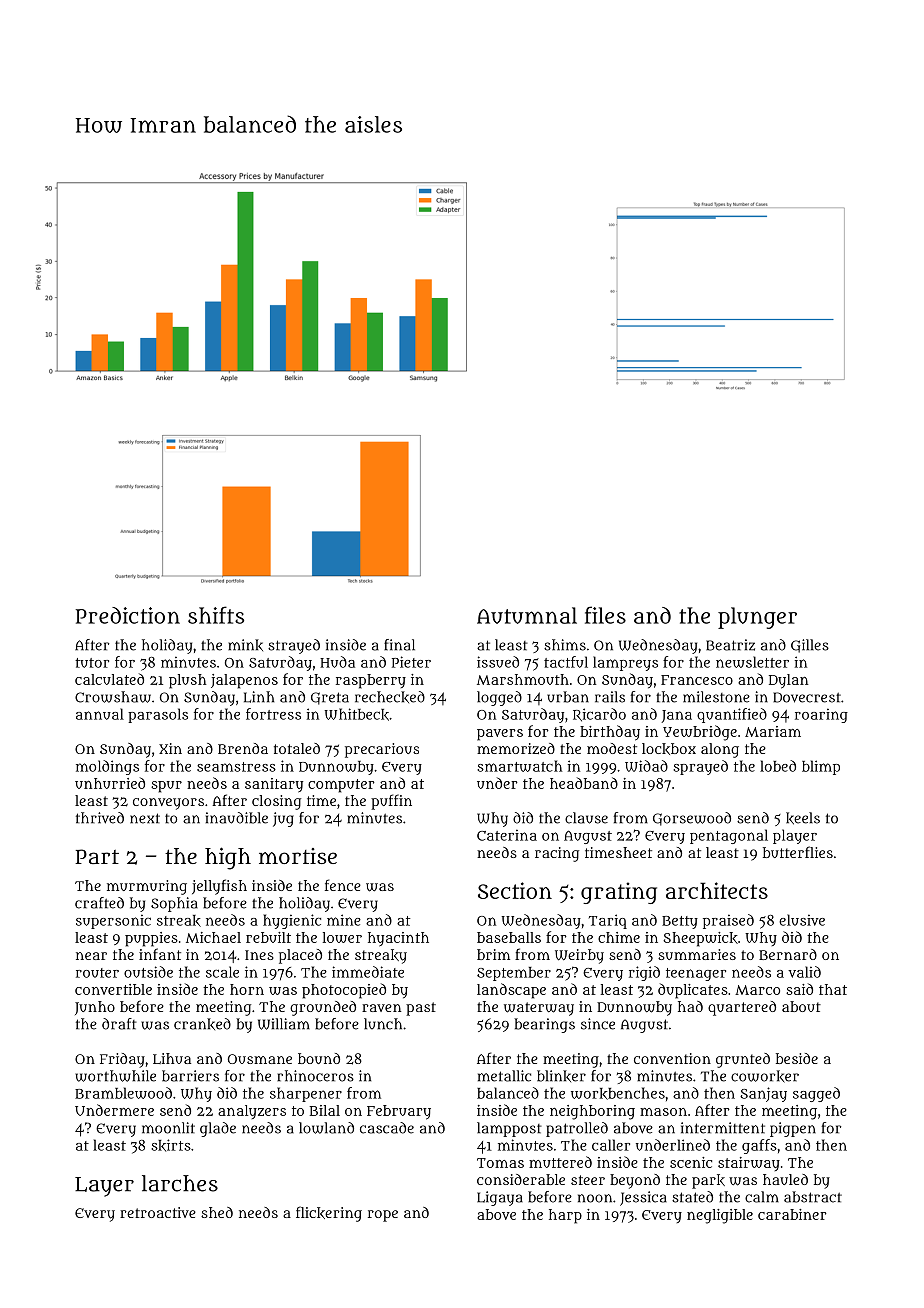  I want to click on Lihua, so click(172, 1058).
